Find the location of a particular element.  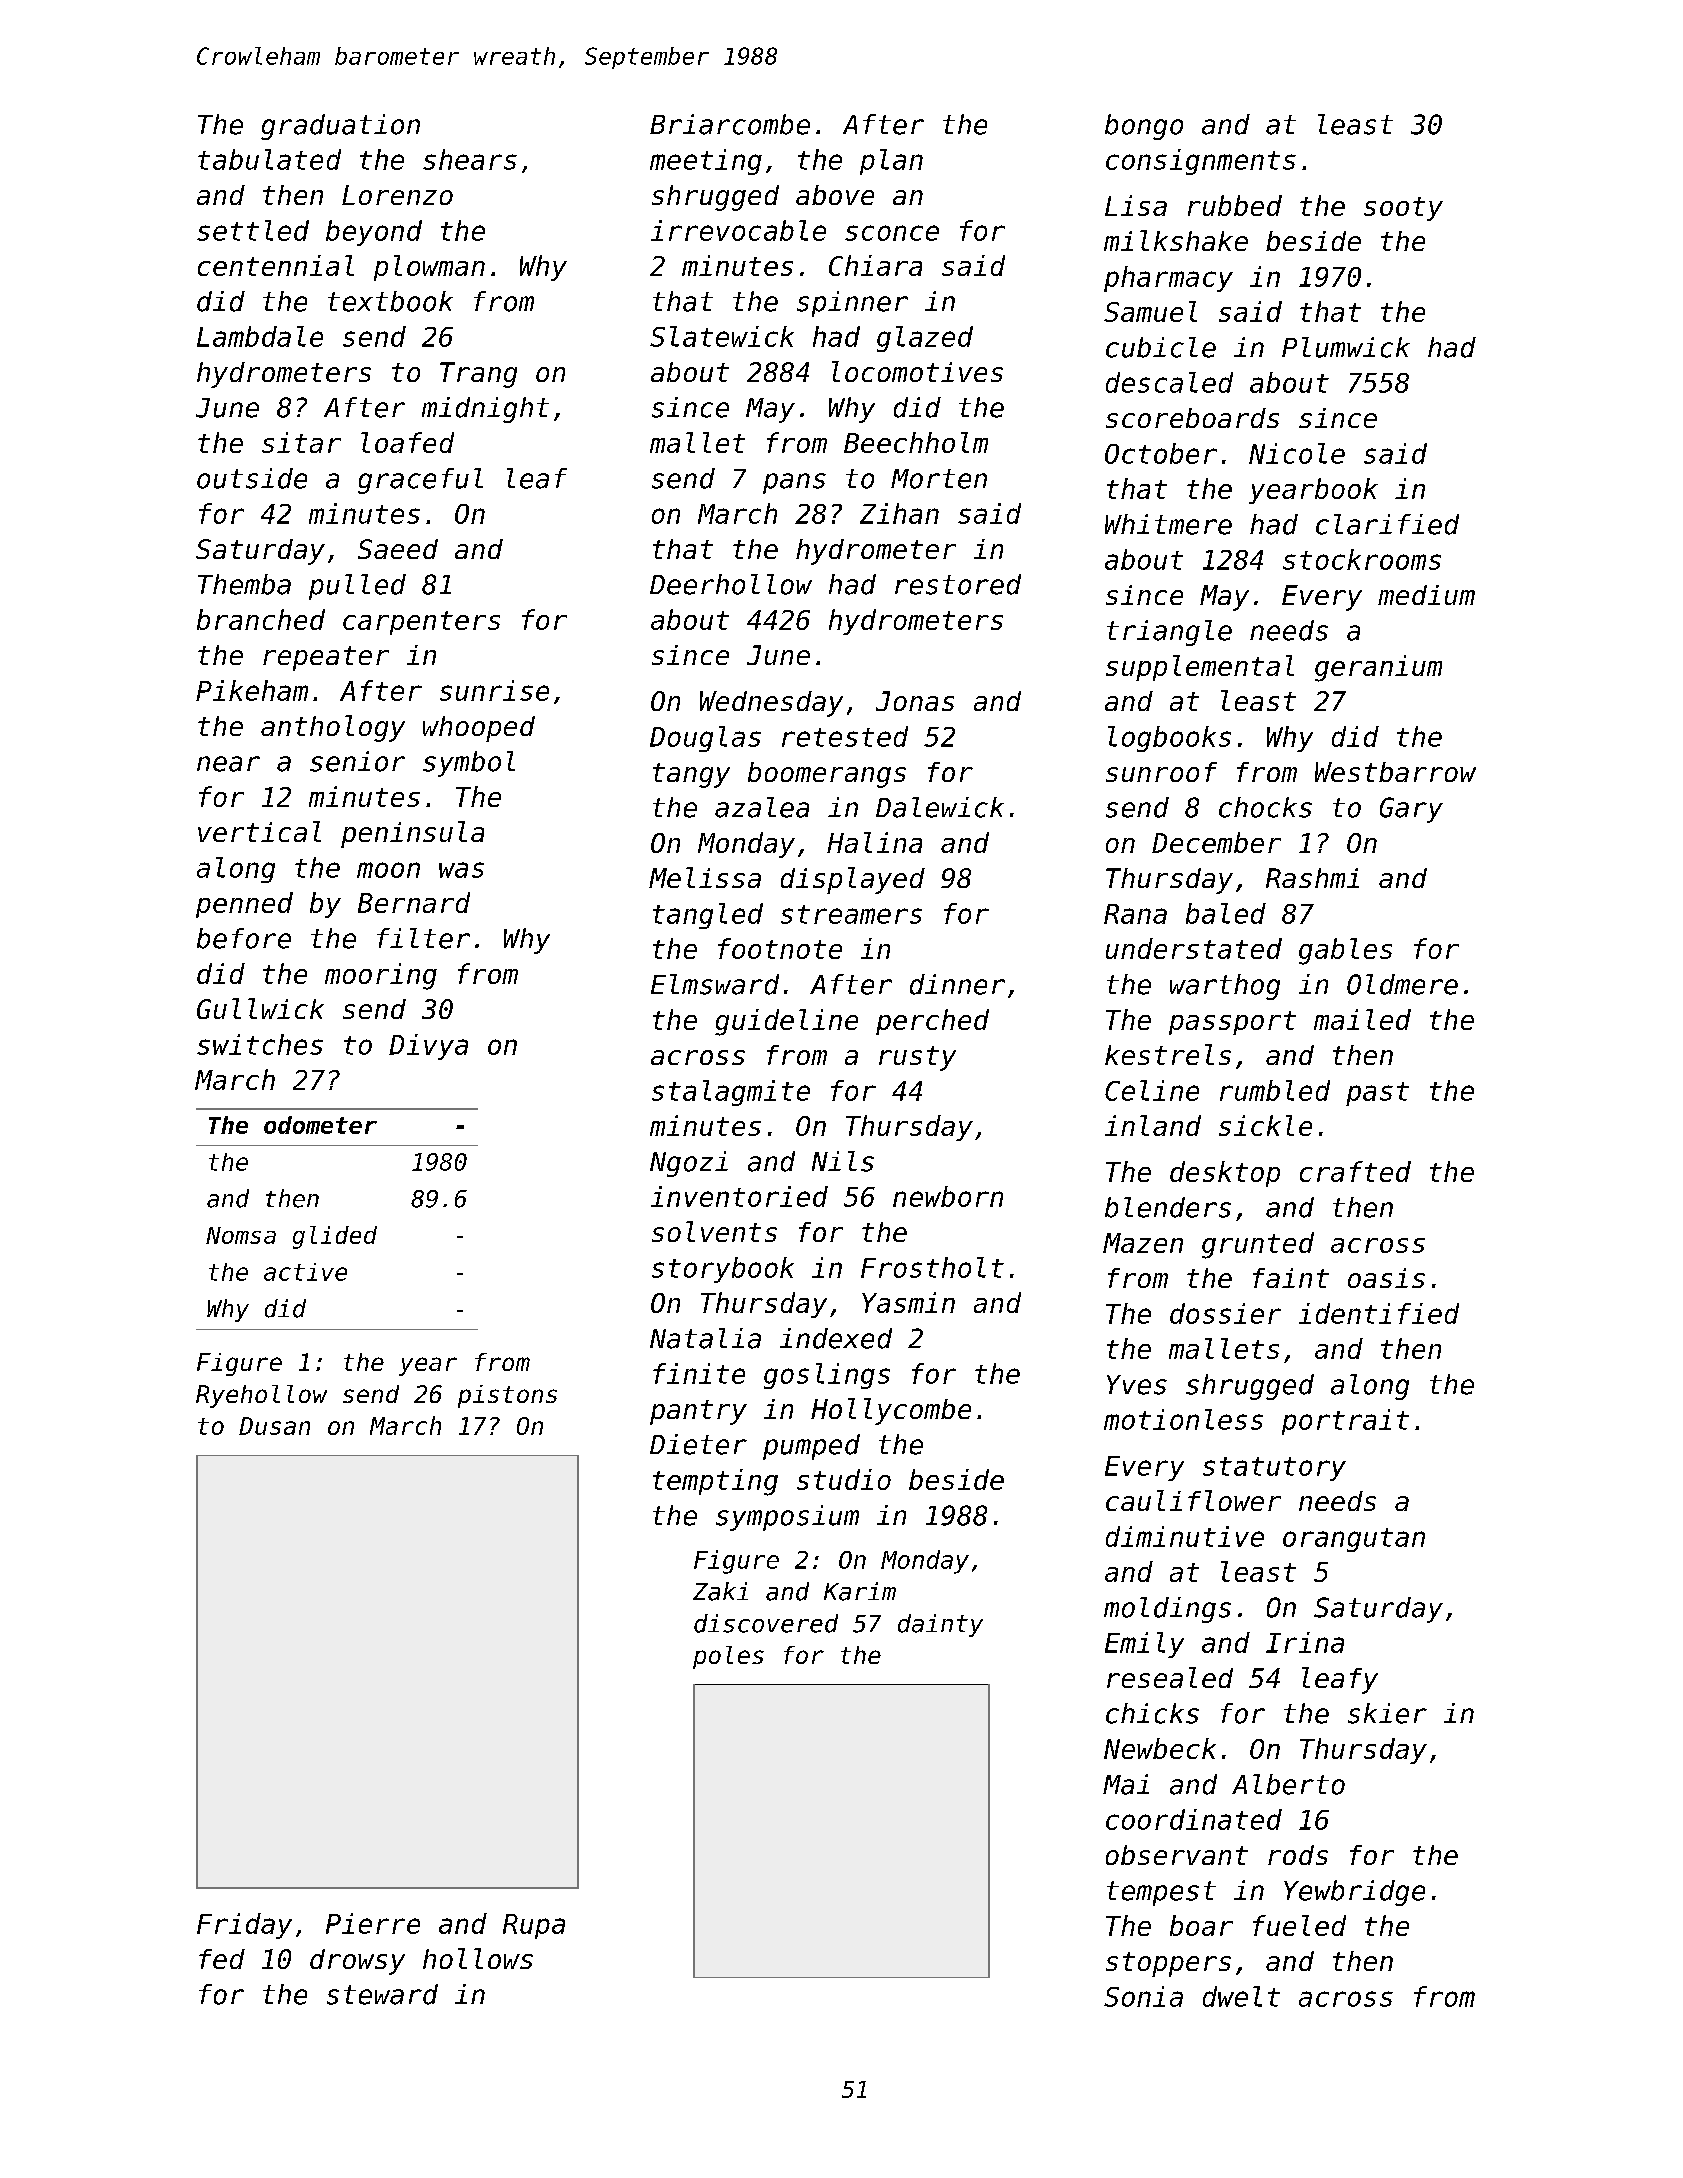

past is located at coordinates (1377, 1094).
